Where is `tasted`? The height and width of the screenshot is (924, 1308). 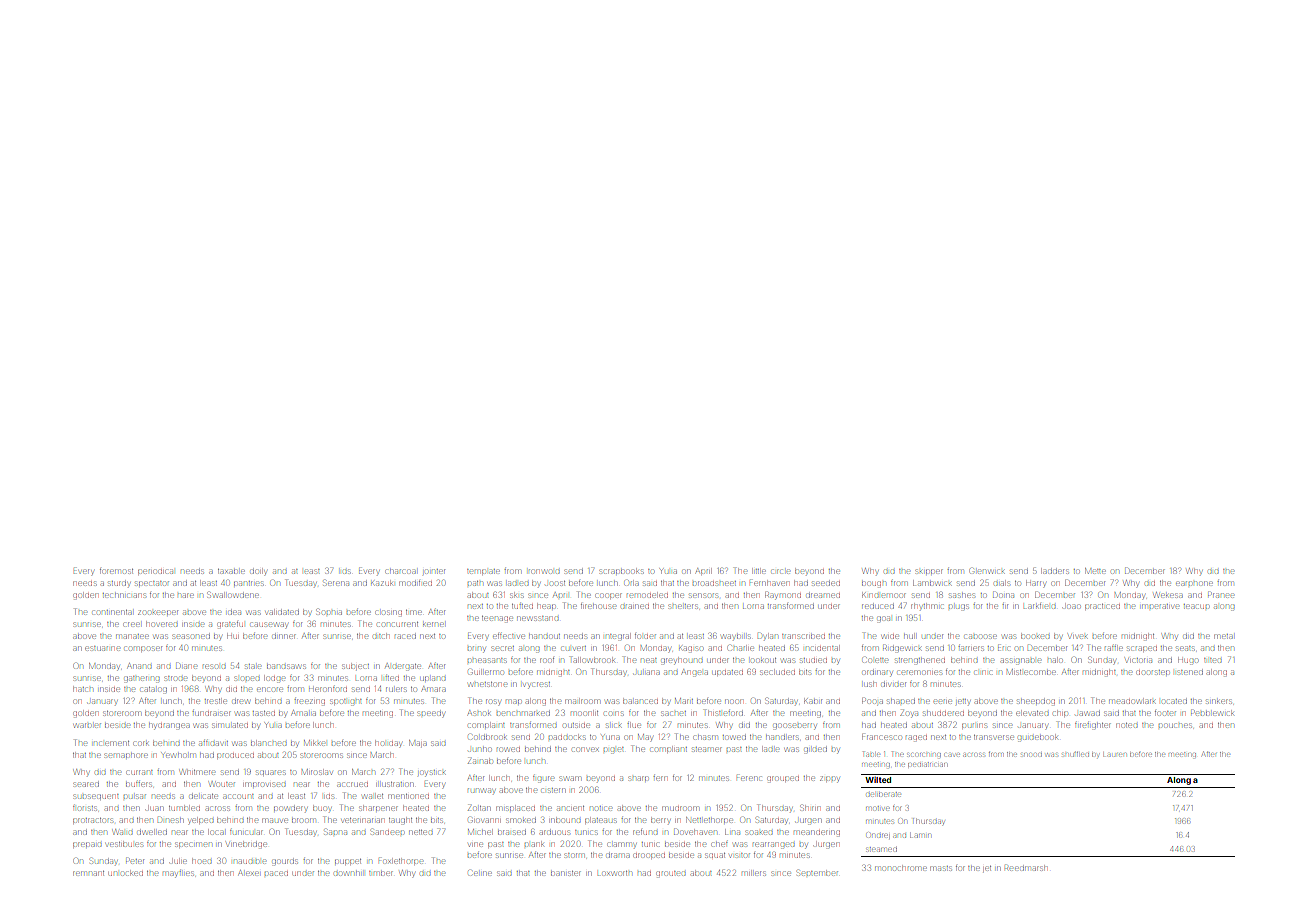
tasted is located at coordinates (264, 713).
